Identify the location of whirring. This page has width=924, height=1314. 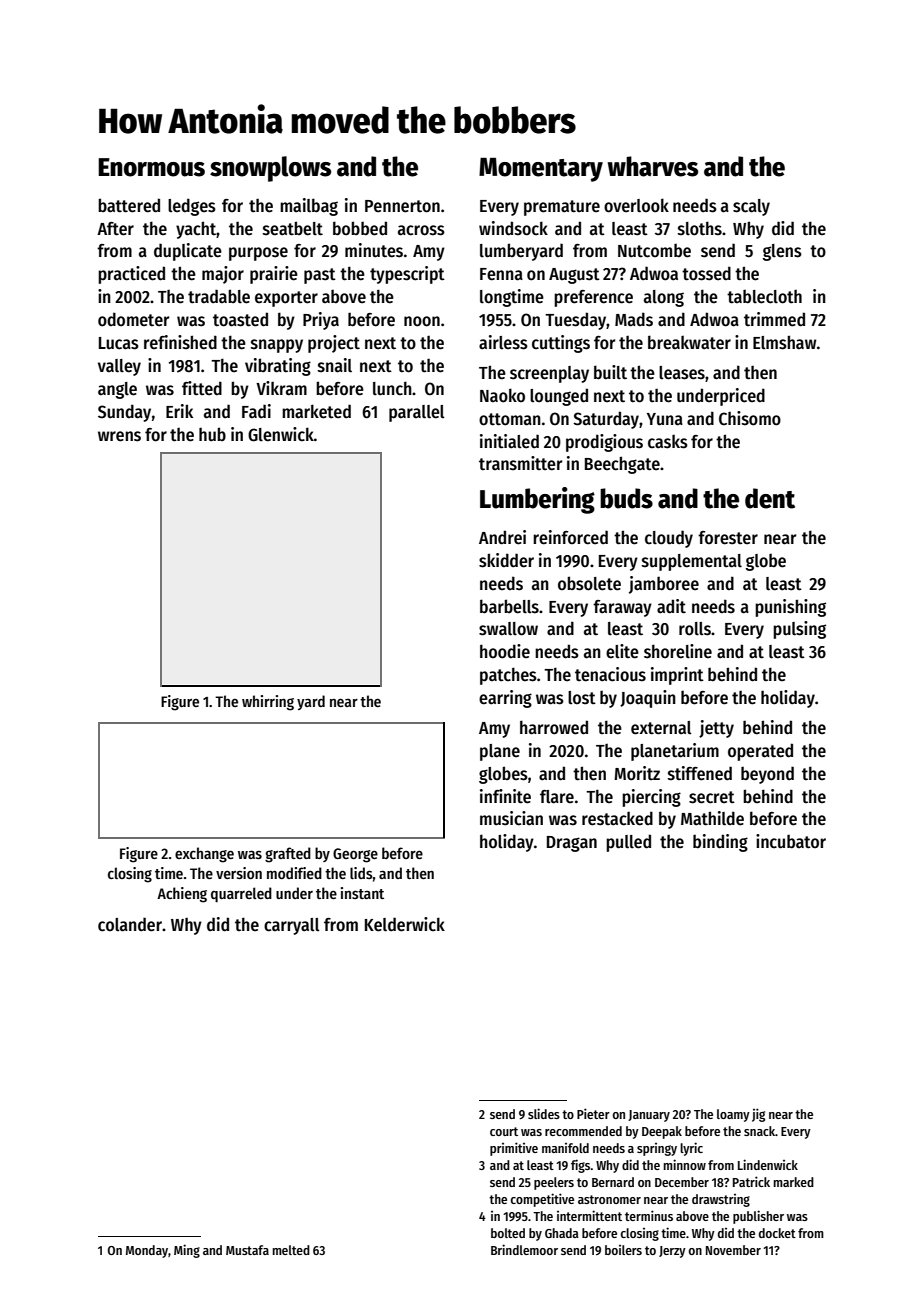
(268, 703).
